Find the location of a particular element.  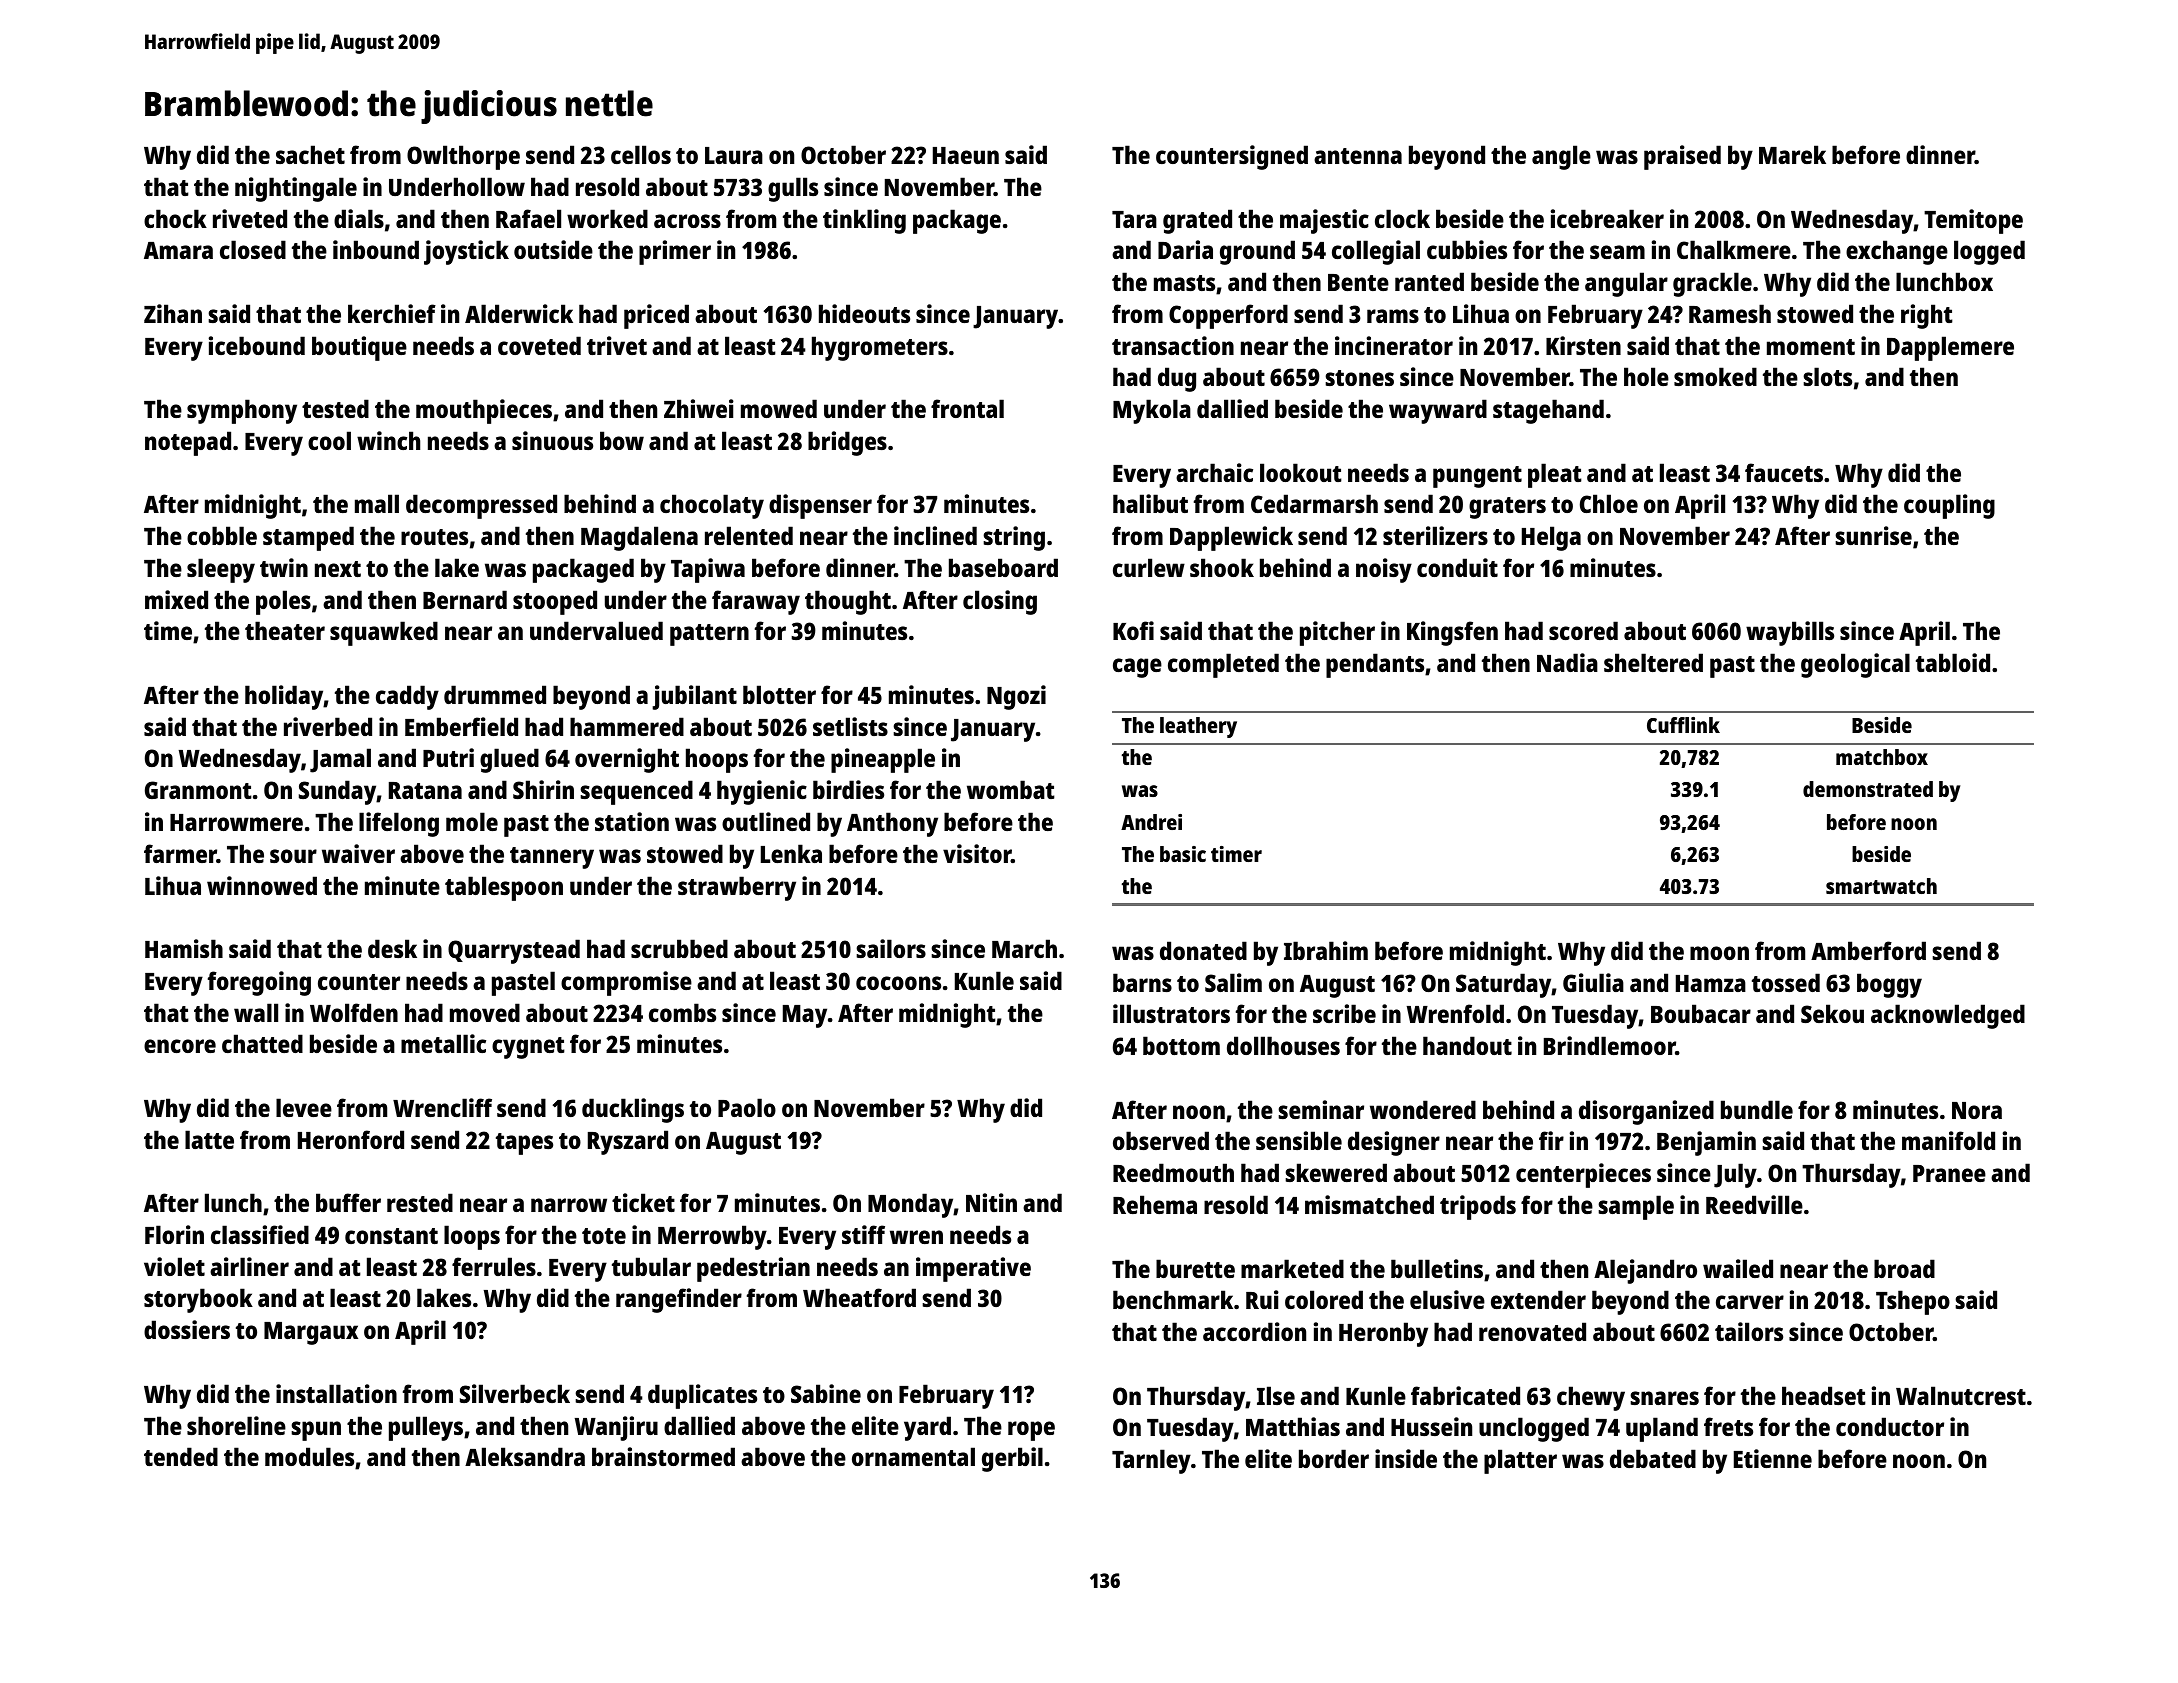

Heronford is located at coordinates (351, 1139).
